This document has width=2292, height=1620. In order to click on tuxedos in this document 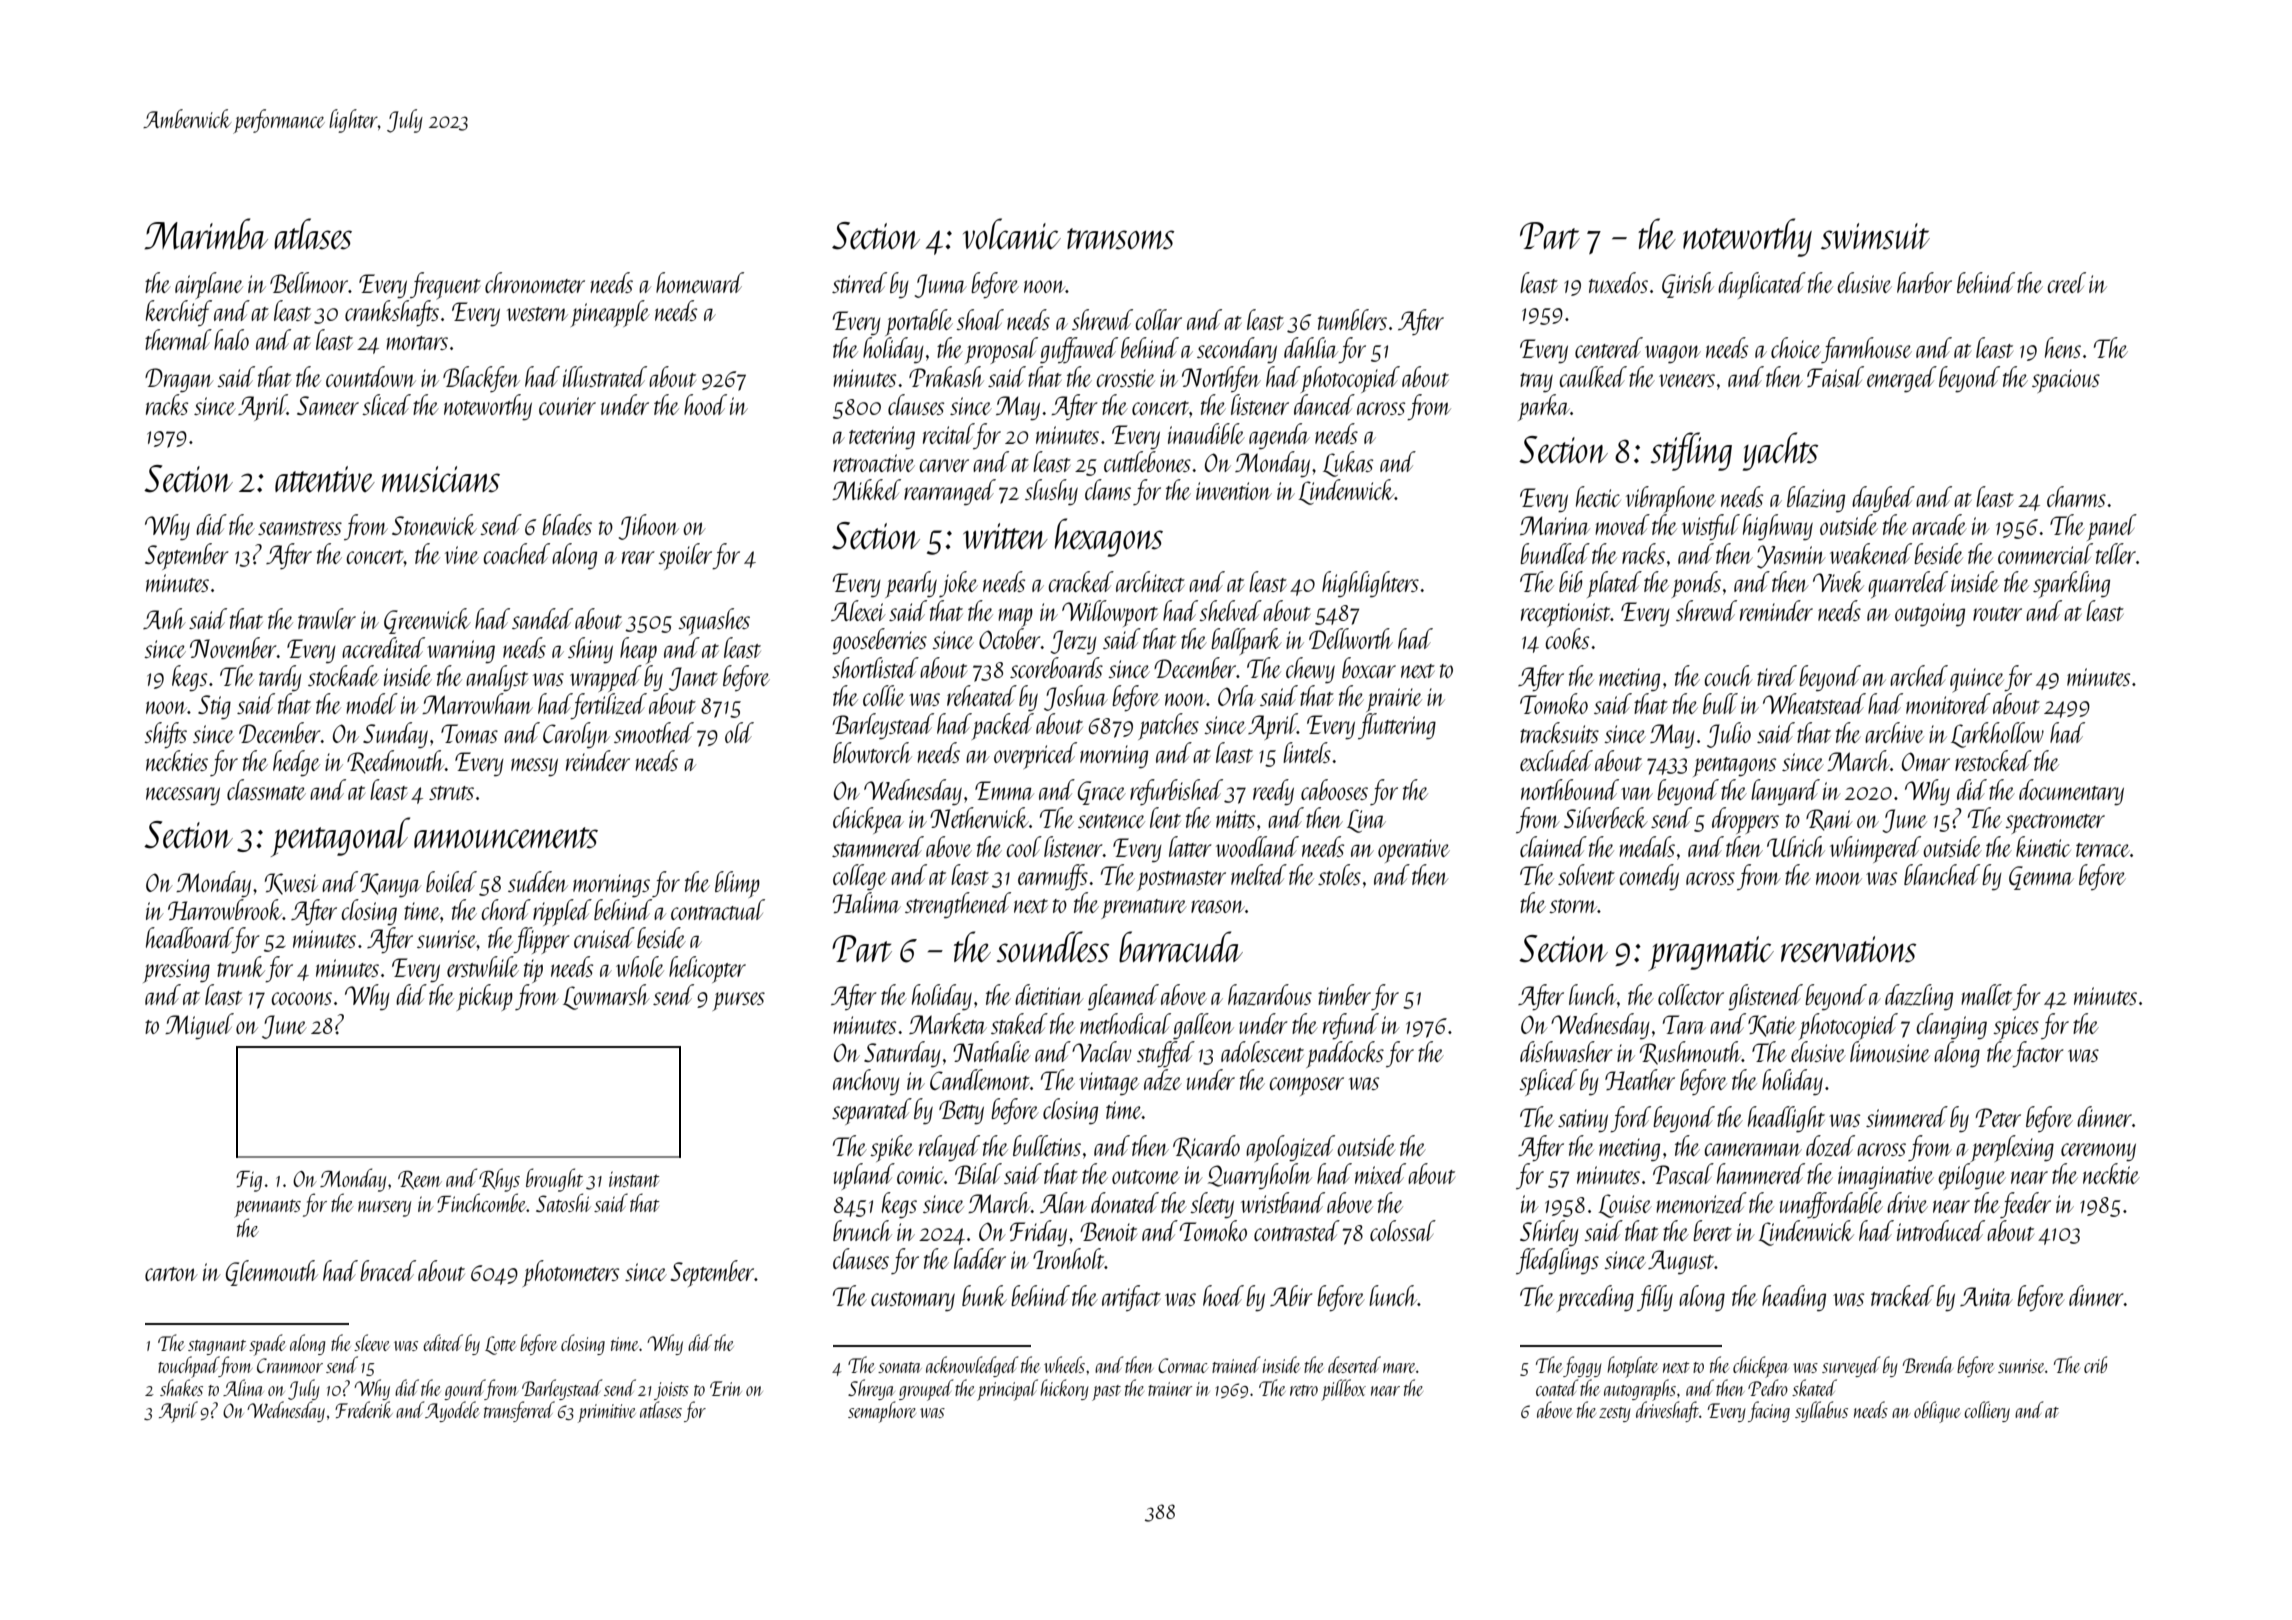, I will do `click(1618, 282)`.
